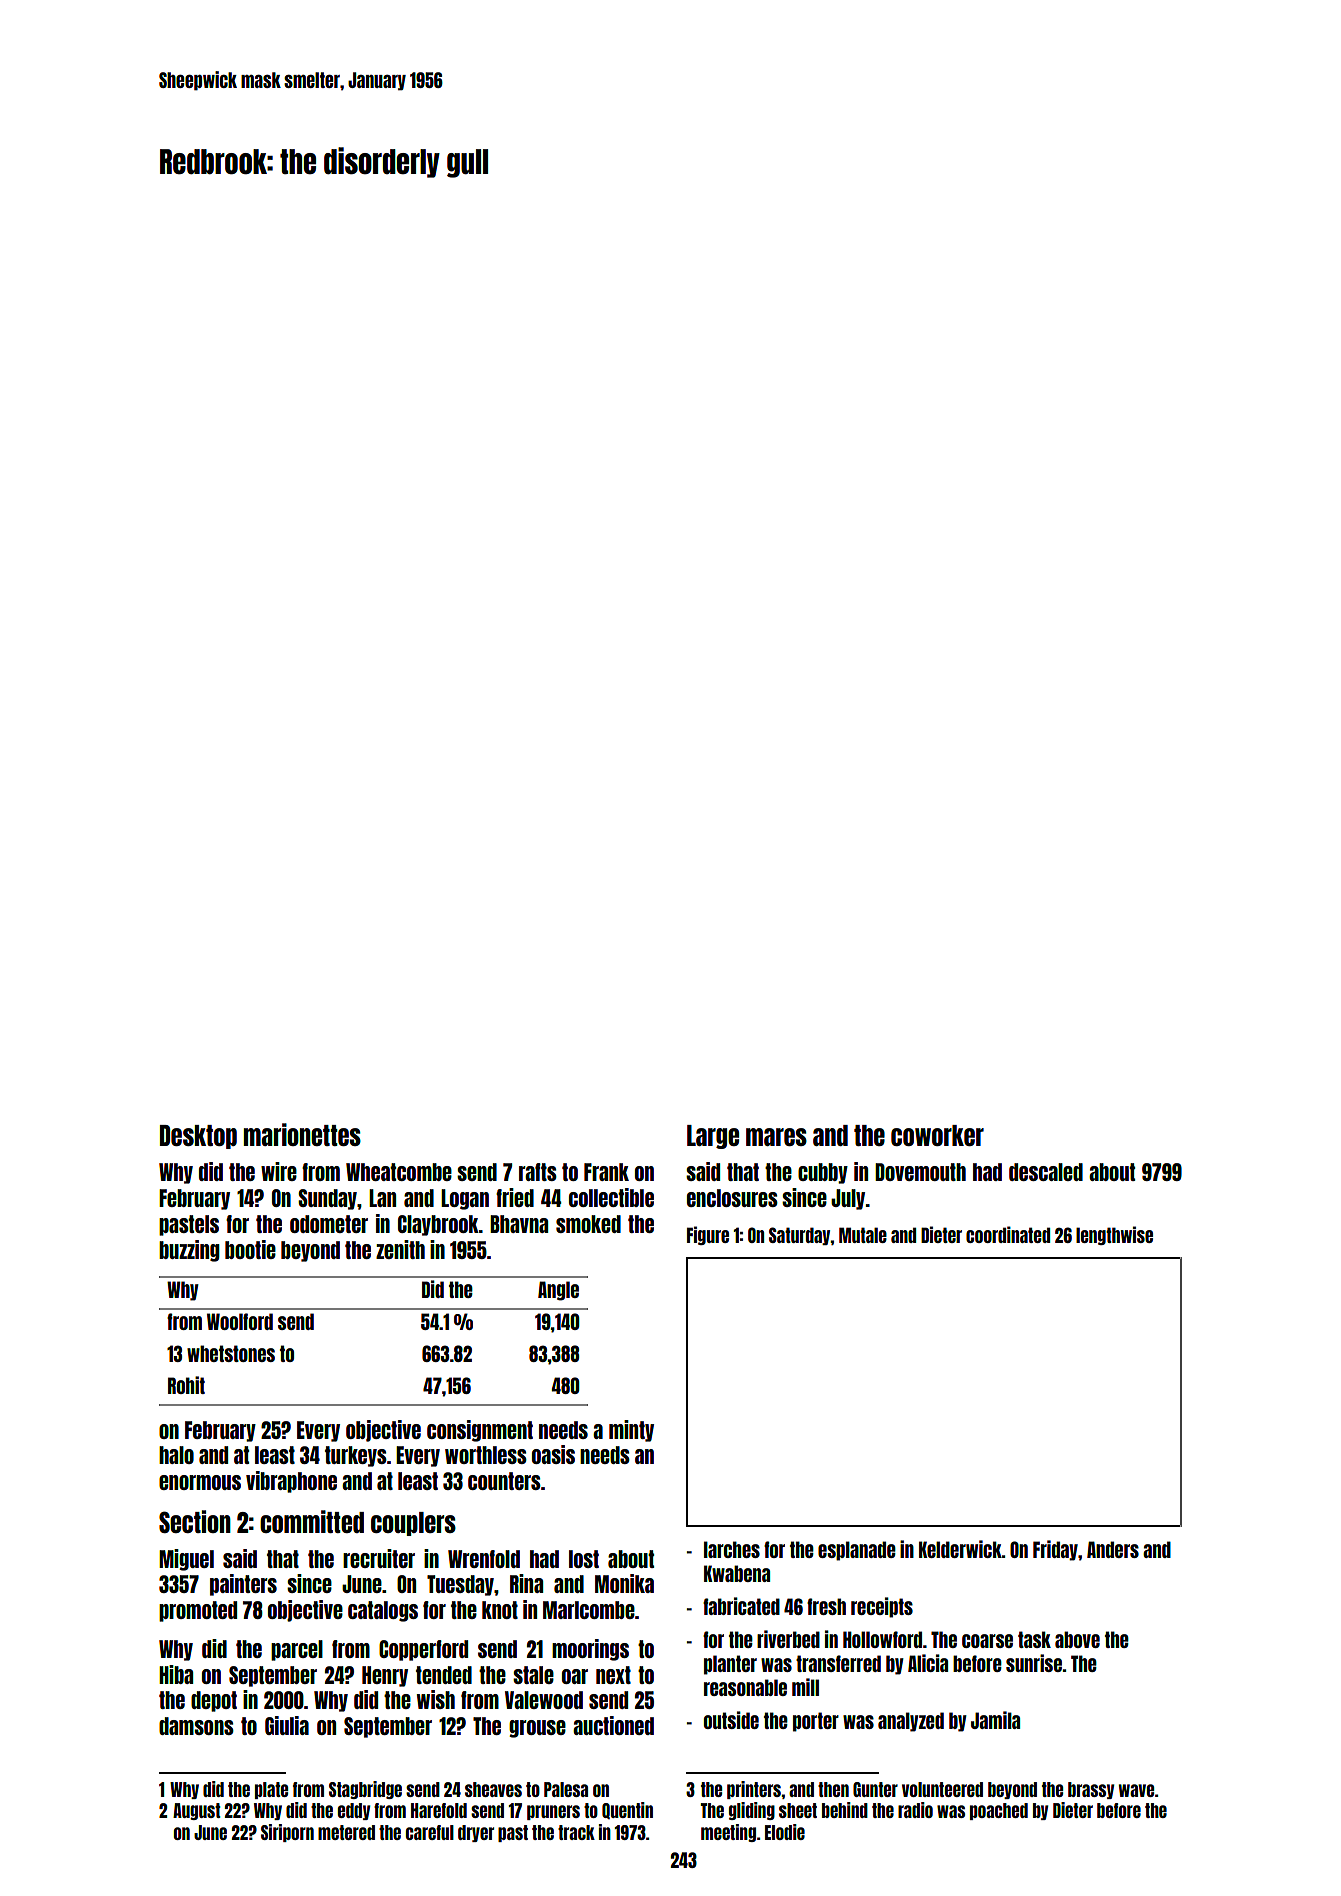 Image resolution: width=1341 pixels, height=1896 pixels. What do you see at coordinates (1114, 1235) in the screenshot?
I see `lengthwise` at bounding box center [1114, 1235].
